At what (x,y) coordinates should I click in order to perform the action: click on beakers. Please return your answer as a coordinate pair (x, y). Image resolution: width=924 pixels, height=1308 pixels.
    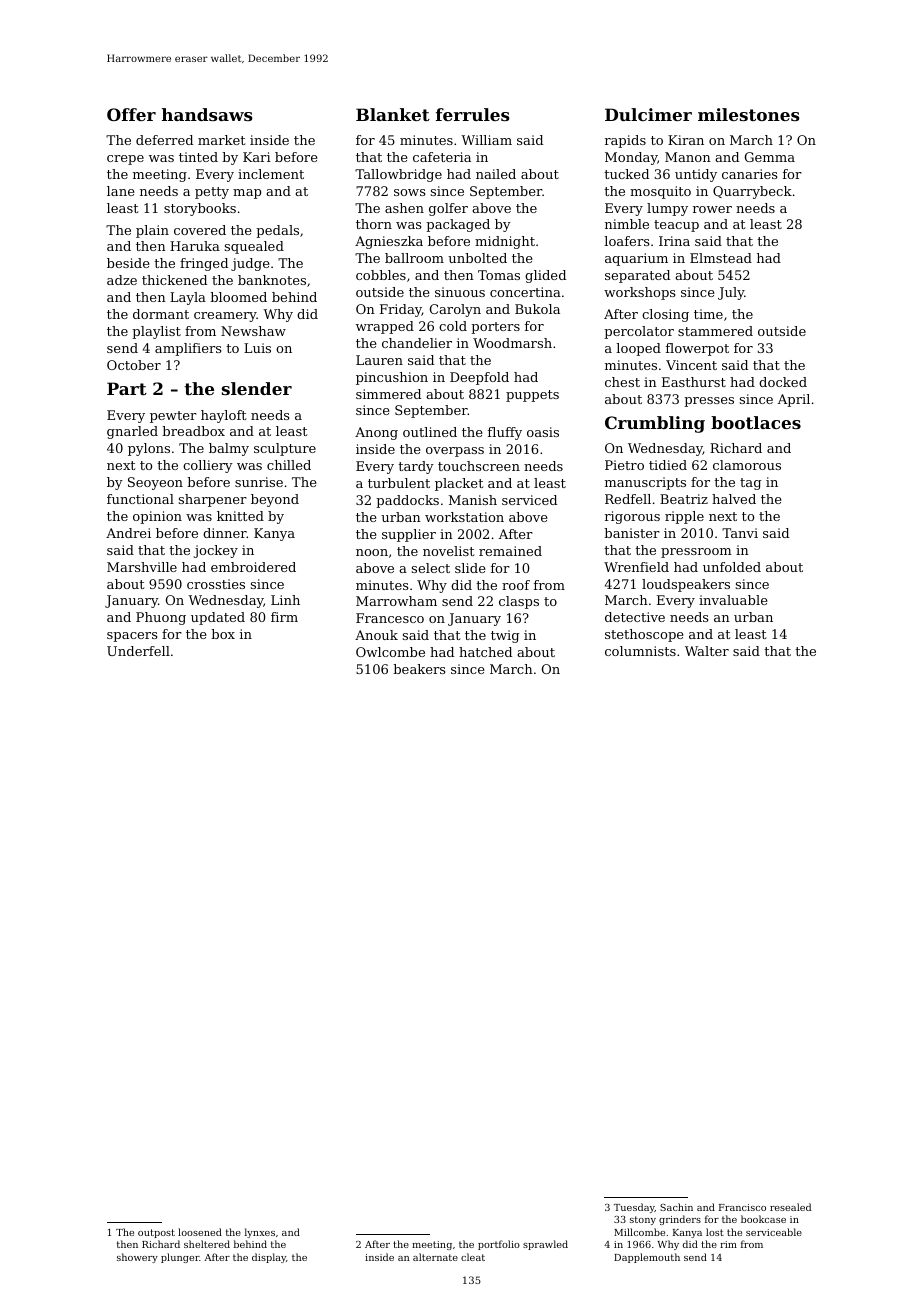
    Looking at the image, I should click on (419, 669).
